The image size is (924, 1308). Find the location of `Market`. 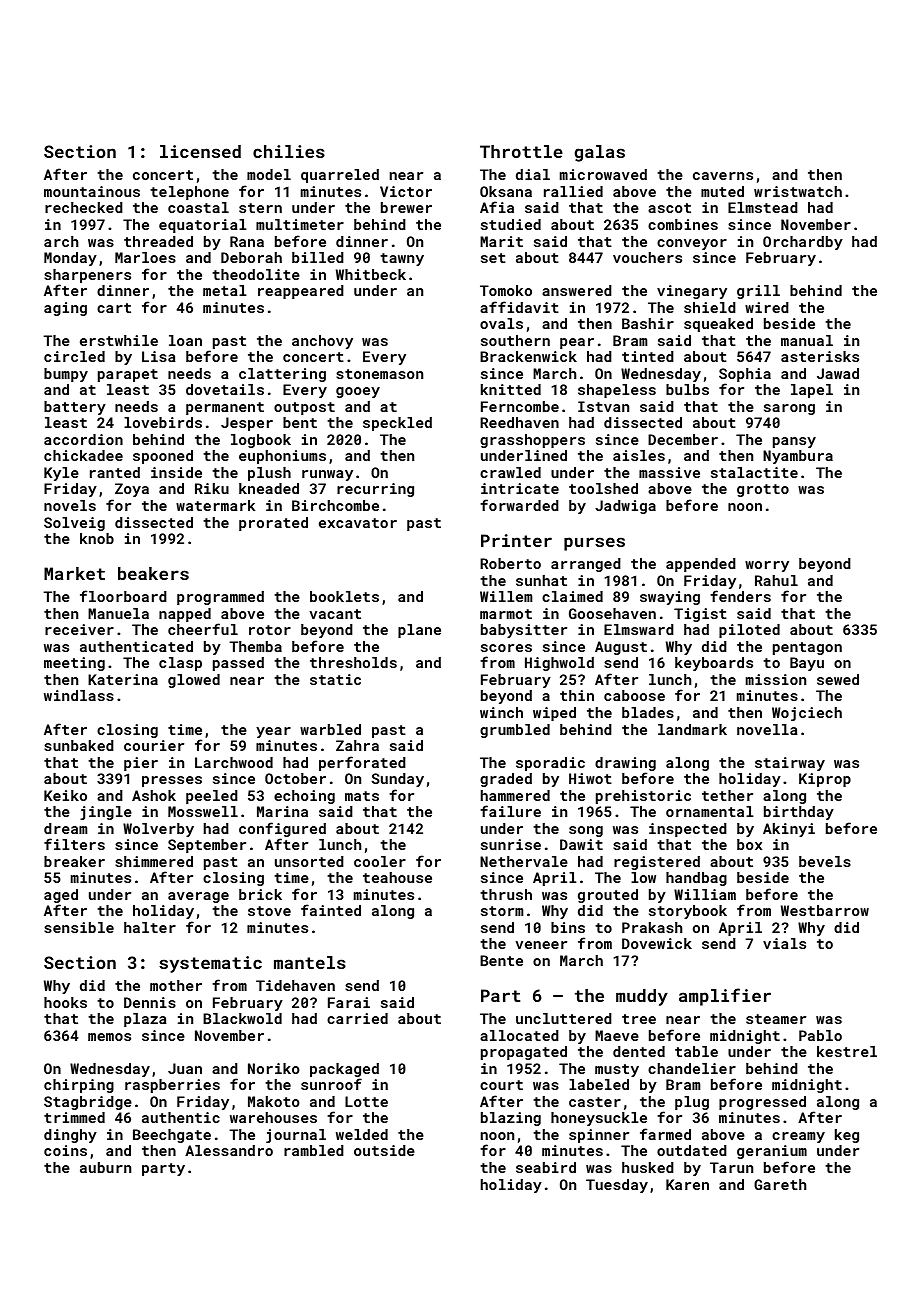

Market is located at coordinates (74, 573).
